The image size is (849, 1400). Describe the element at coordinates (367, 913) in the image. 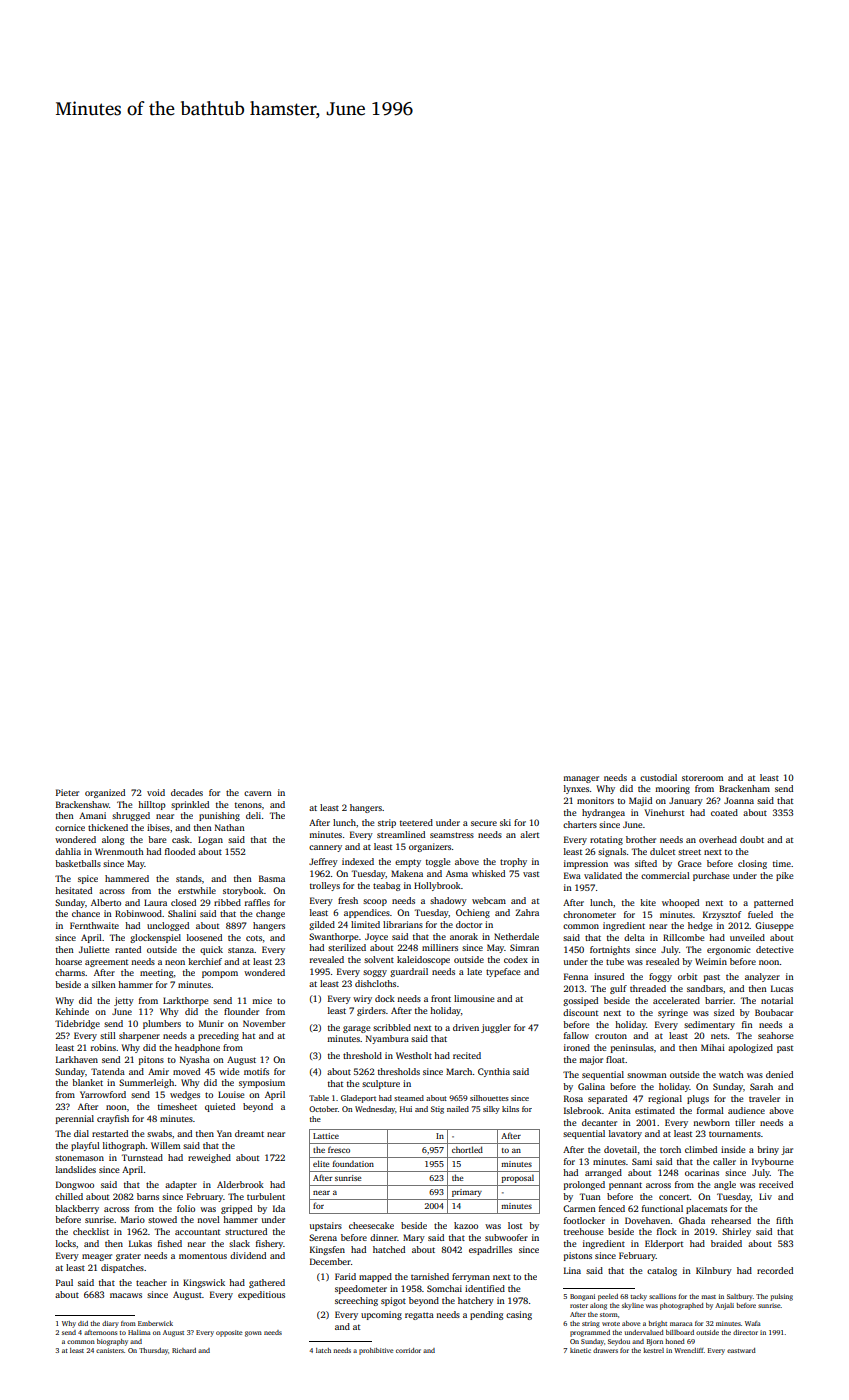

I see `appendices` at that location.
